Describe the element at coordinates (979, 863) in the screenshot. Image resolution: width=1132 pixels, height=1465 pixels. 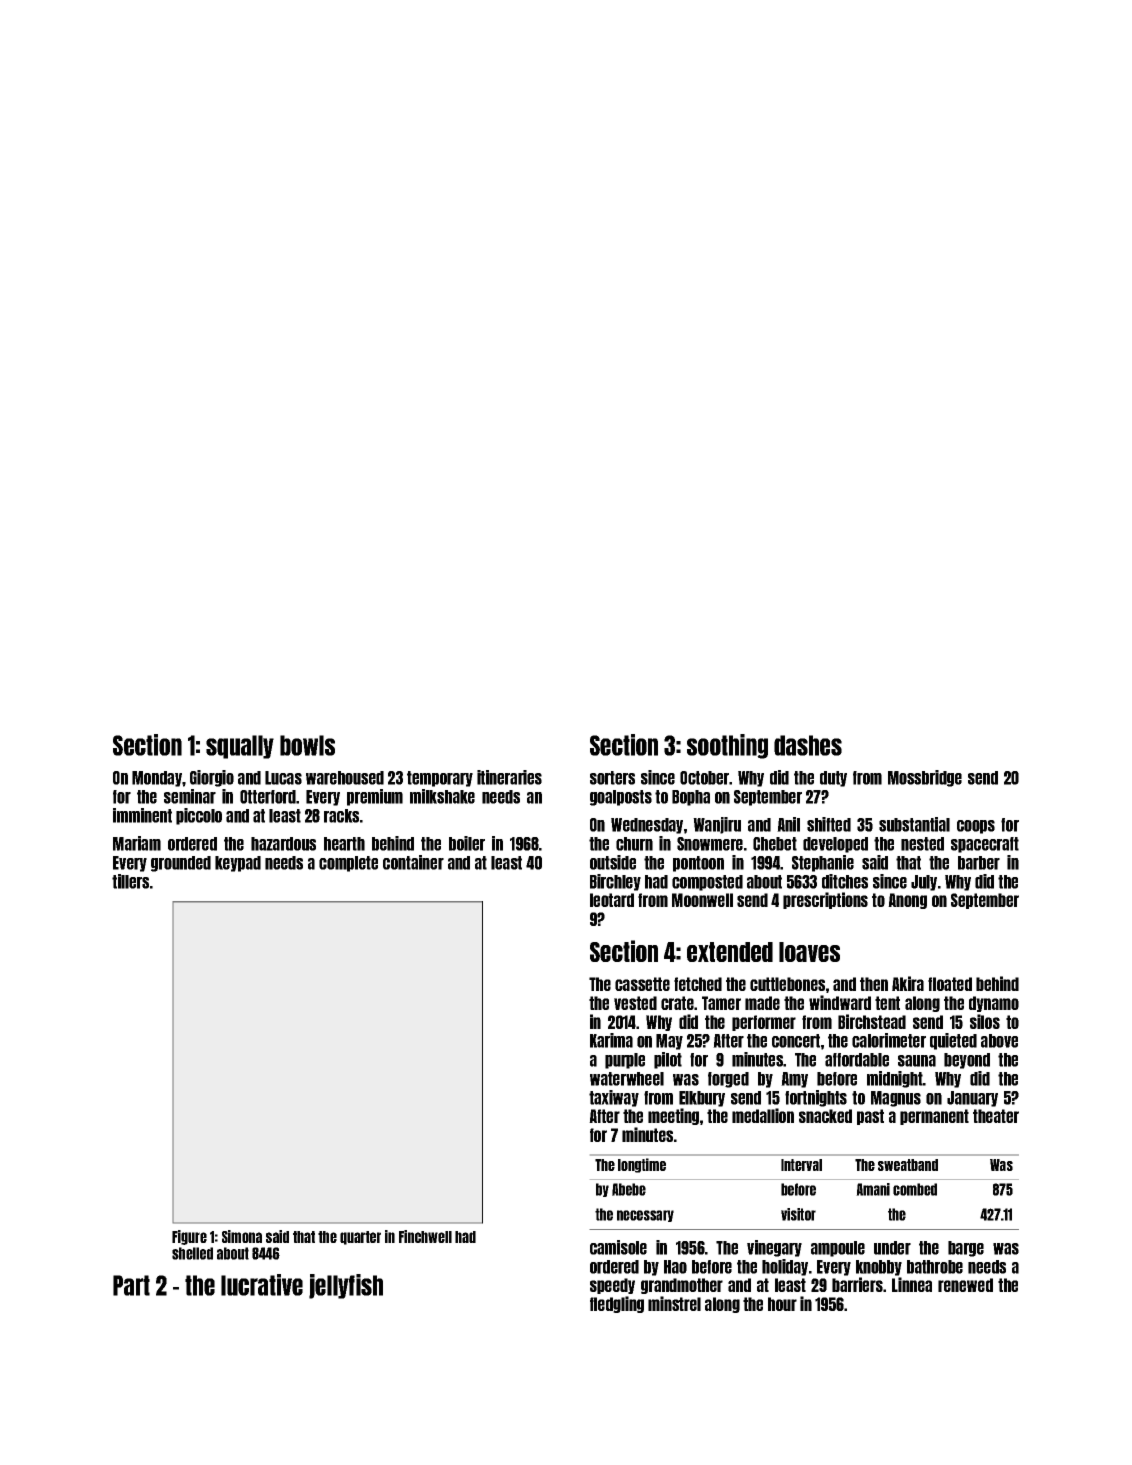
I see `barber` at that location.
